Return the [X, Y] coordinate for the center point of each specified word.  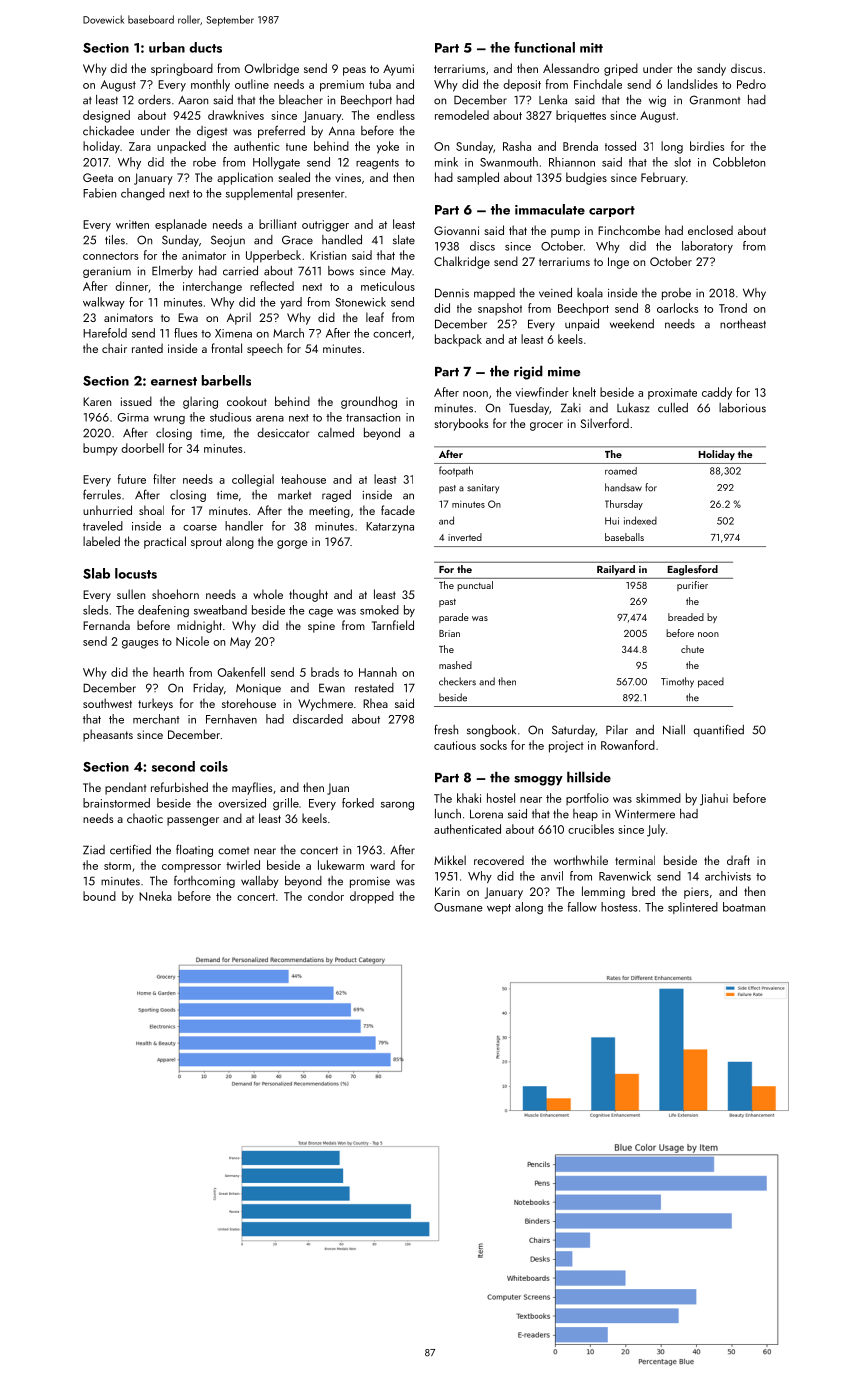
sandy [711, 69]
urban [167, 47]
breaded [686, 617]
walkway [104, 303]
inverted [465, 537]
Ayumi [398, 70]
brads [325, 672]
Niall [674, 730]
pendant [125, 788]
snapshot [500, 309]
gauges [140, 644]
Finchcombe [629, 230]
